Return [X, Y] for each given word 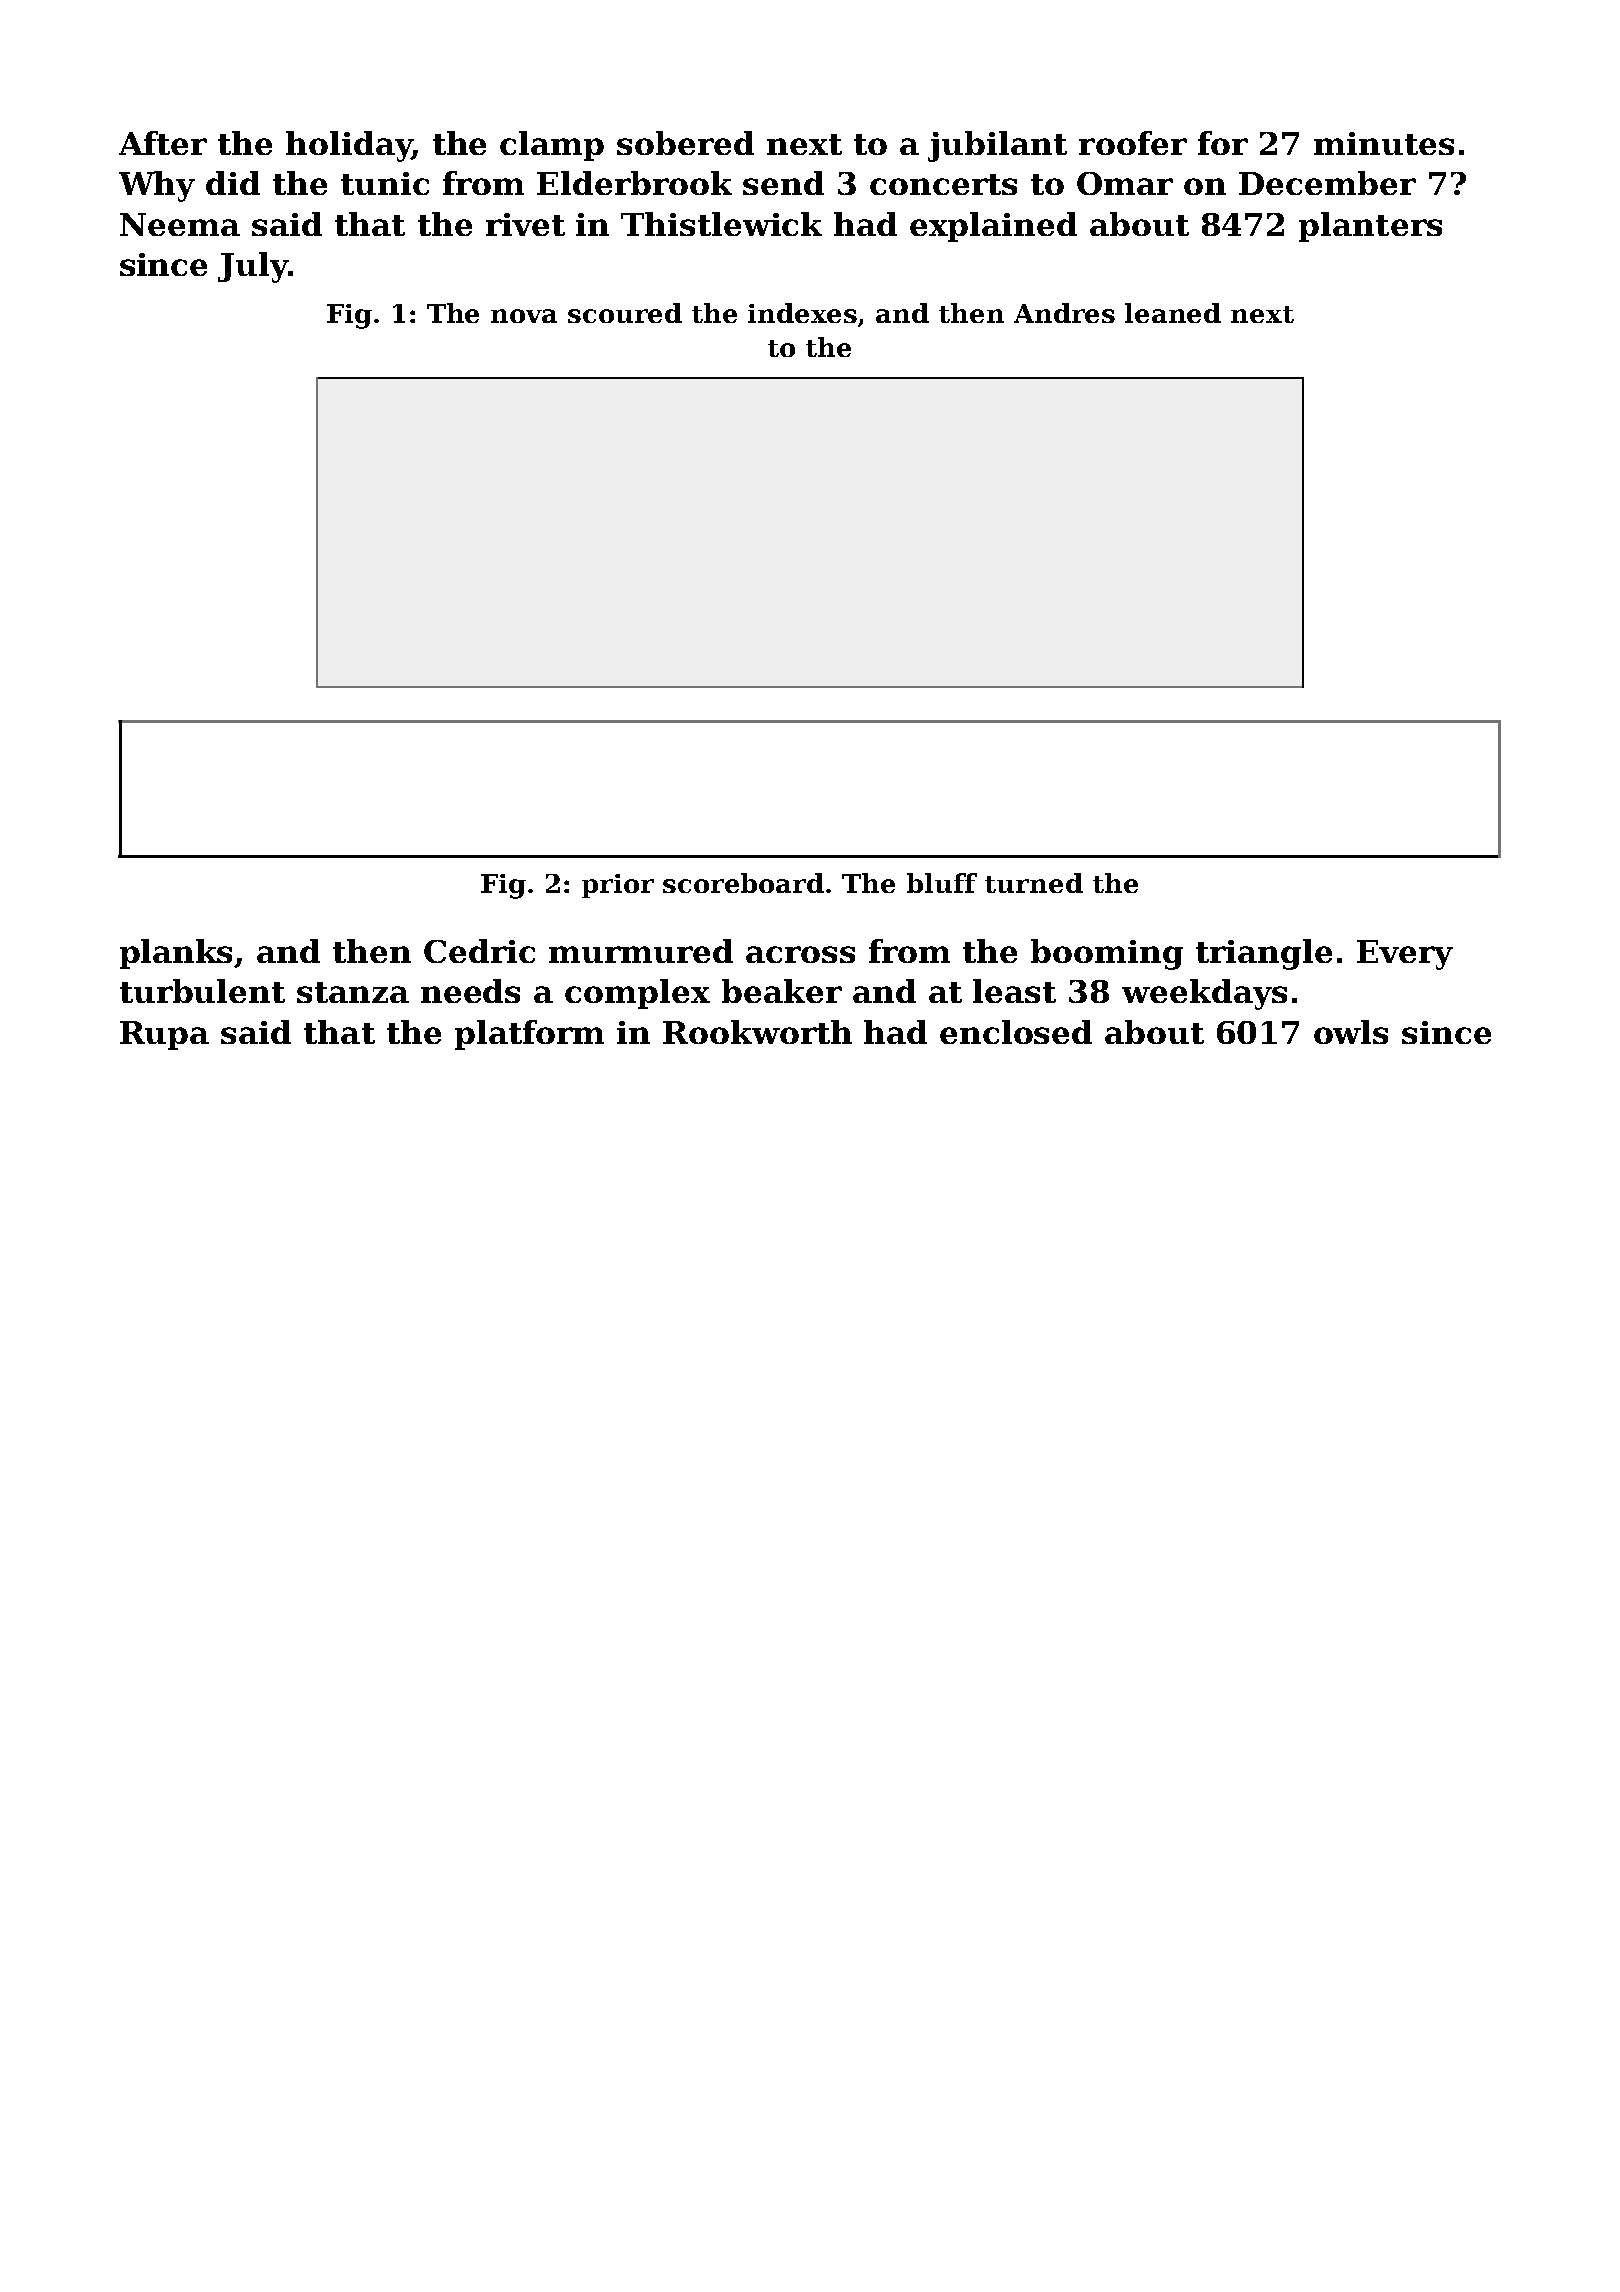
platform [529, 1035]
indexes [802, 313]
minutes [1384, 143]
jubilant [997, 146]
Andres [1064, 313]
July [253, 267]
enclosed [1016, 1032]
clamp [552, 146]
